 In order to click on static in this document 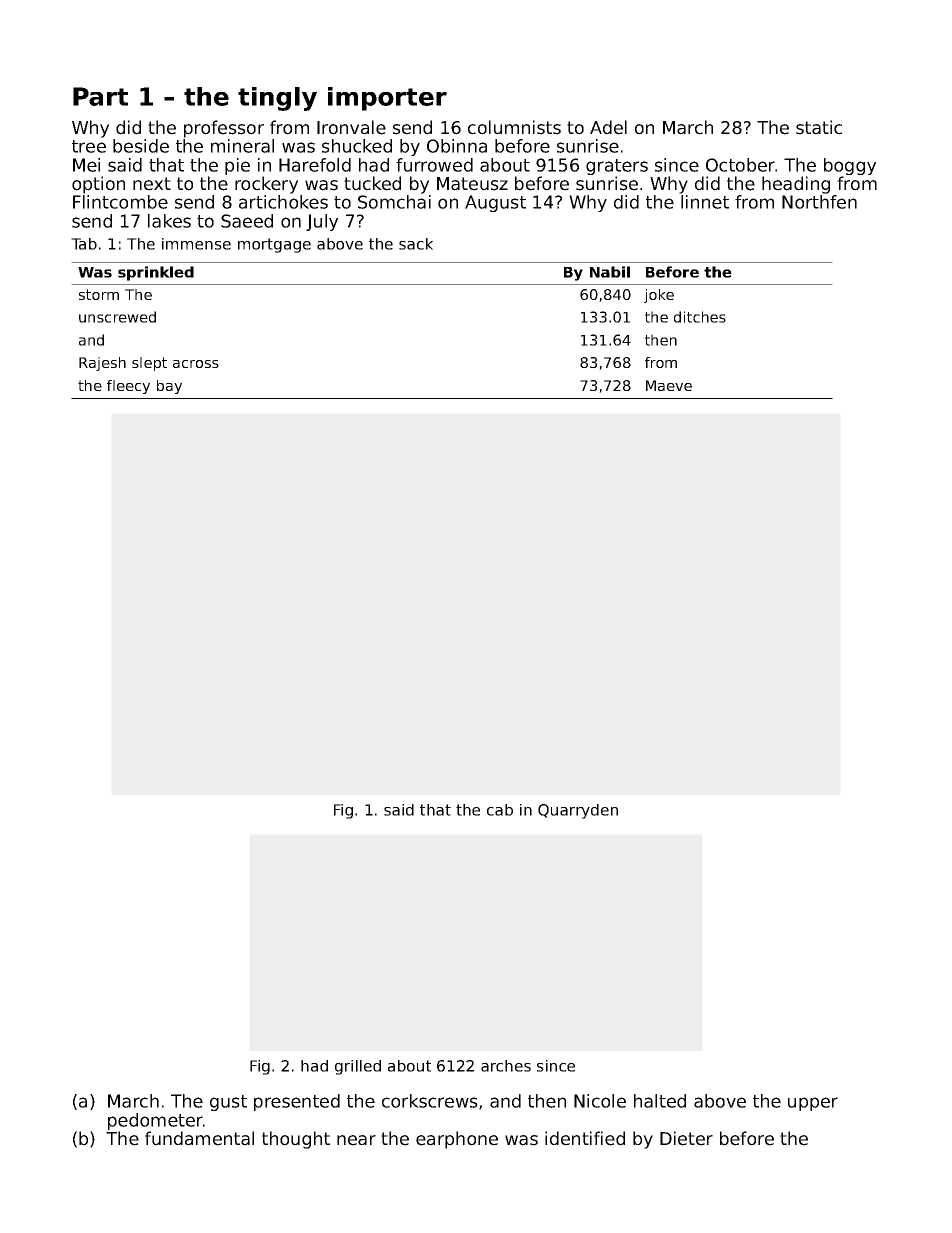, I will do `click(819, 127)`.
